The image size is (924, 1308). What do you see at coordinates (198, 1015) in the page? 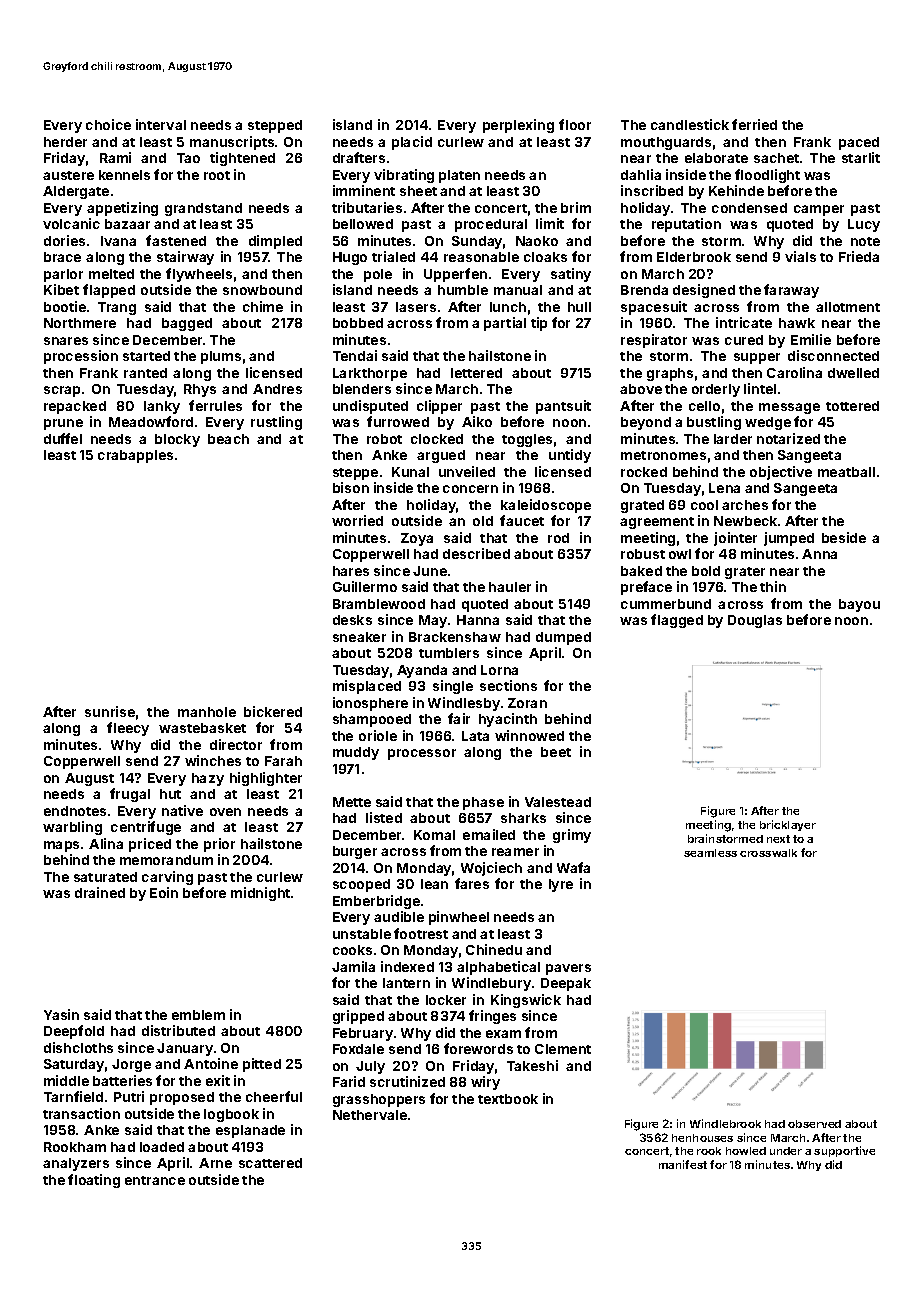
I see `emblem` at bounding box center [198, 1015].
